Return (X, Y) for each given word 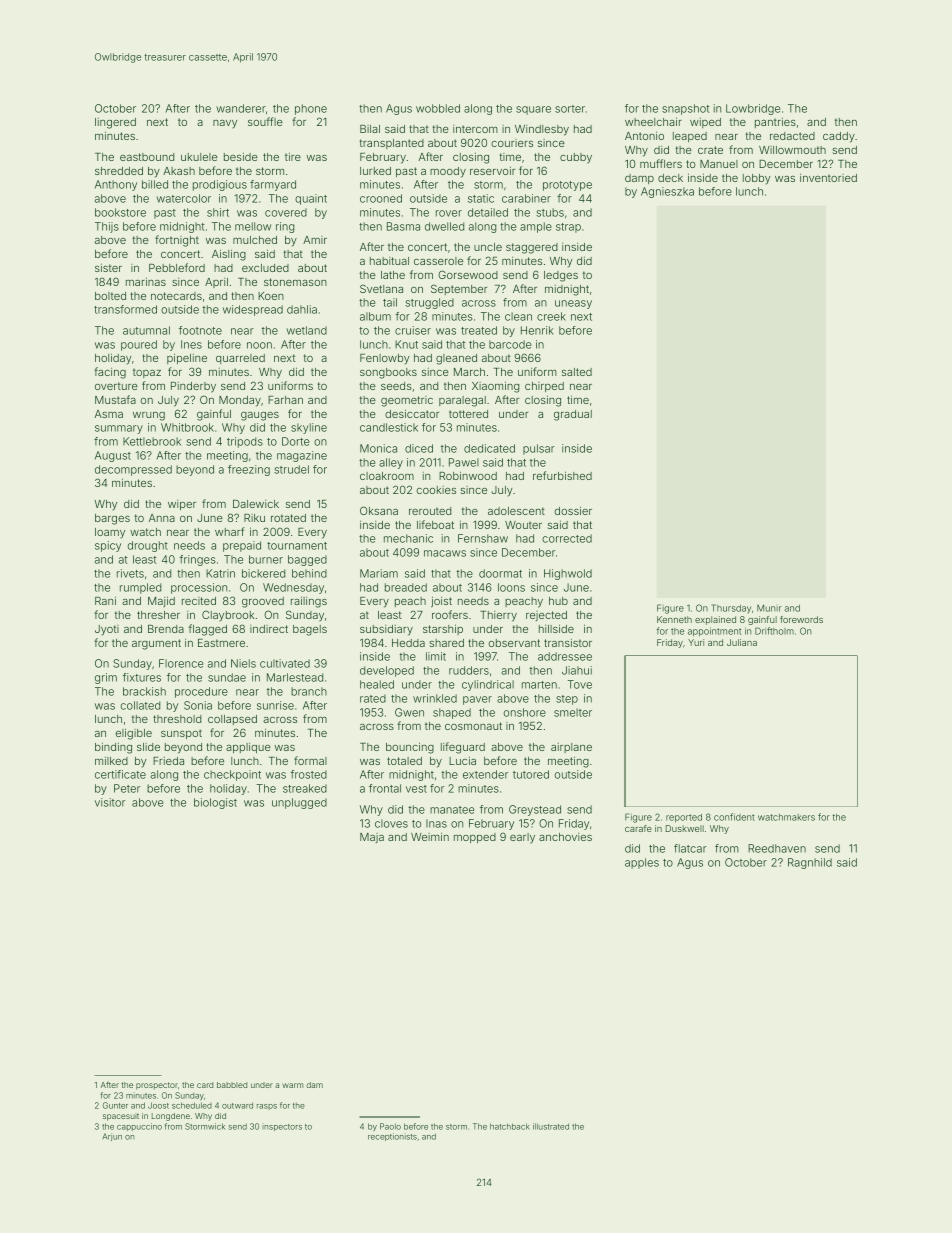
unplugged (299, 803)
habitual (389, 261)
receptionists (392, 1137)
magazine (302, 456)
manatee (452, 810)
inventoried (828, 178)
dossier (573, 510)
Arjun (112, 1137)
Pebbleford (177, 267)
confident (734, 817)
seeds (396, 386)
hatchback (510, 1126)
